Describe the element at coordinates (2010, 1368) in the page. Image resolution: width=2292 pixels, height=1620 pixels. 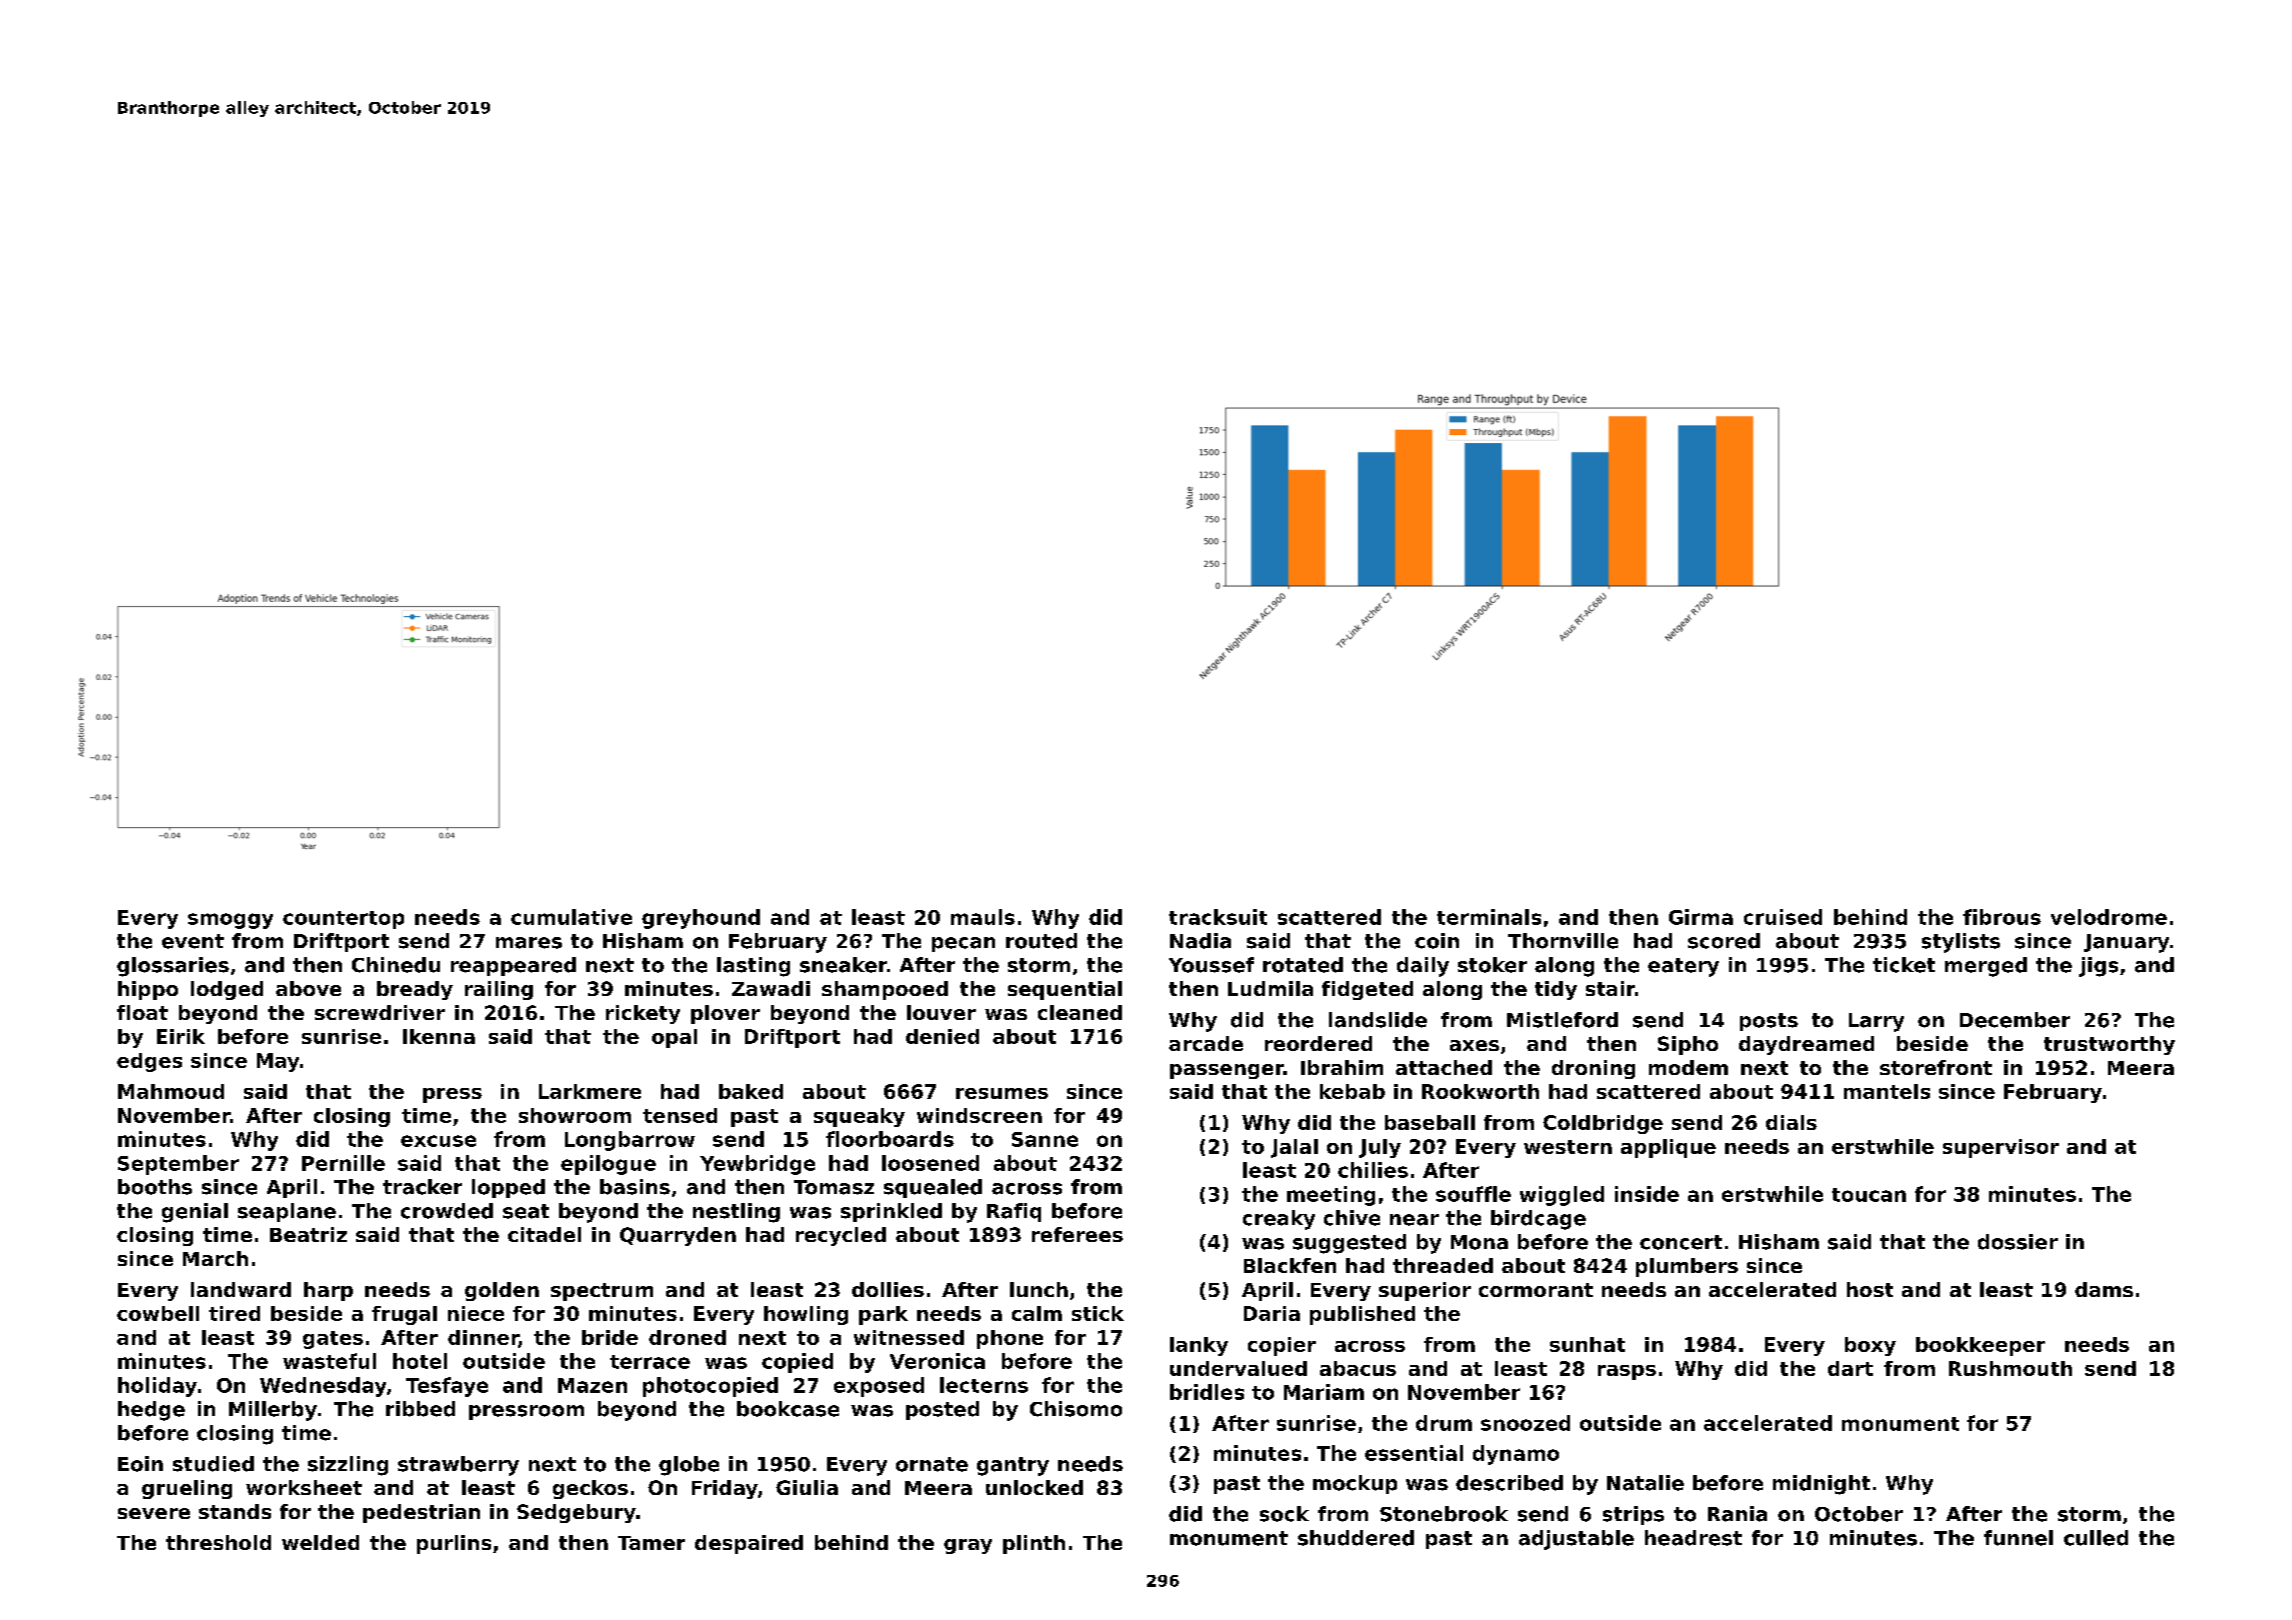
I see `Rushmouth` at that location.
